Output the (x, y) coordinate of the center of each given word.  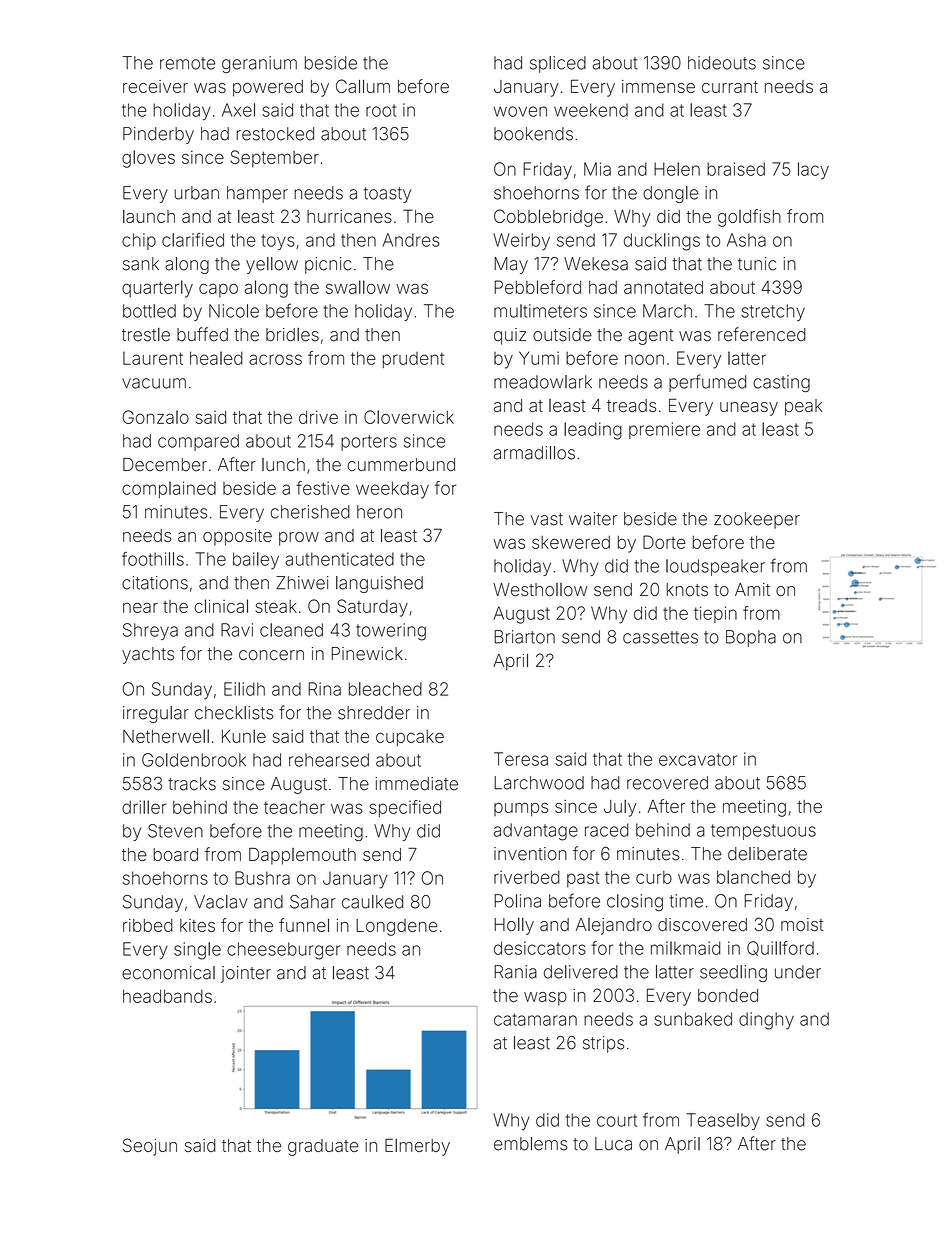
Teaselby (723, 1121)
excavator (698, 759)
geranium (259, 64)
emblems (531, 1144)
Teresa (521, 759)
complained (169, 489)
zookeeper (757, 520)
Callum (363, 86)
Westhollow (540, 590)
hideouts (722, 63)
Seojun (150, 1147)
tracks (192, 784)
